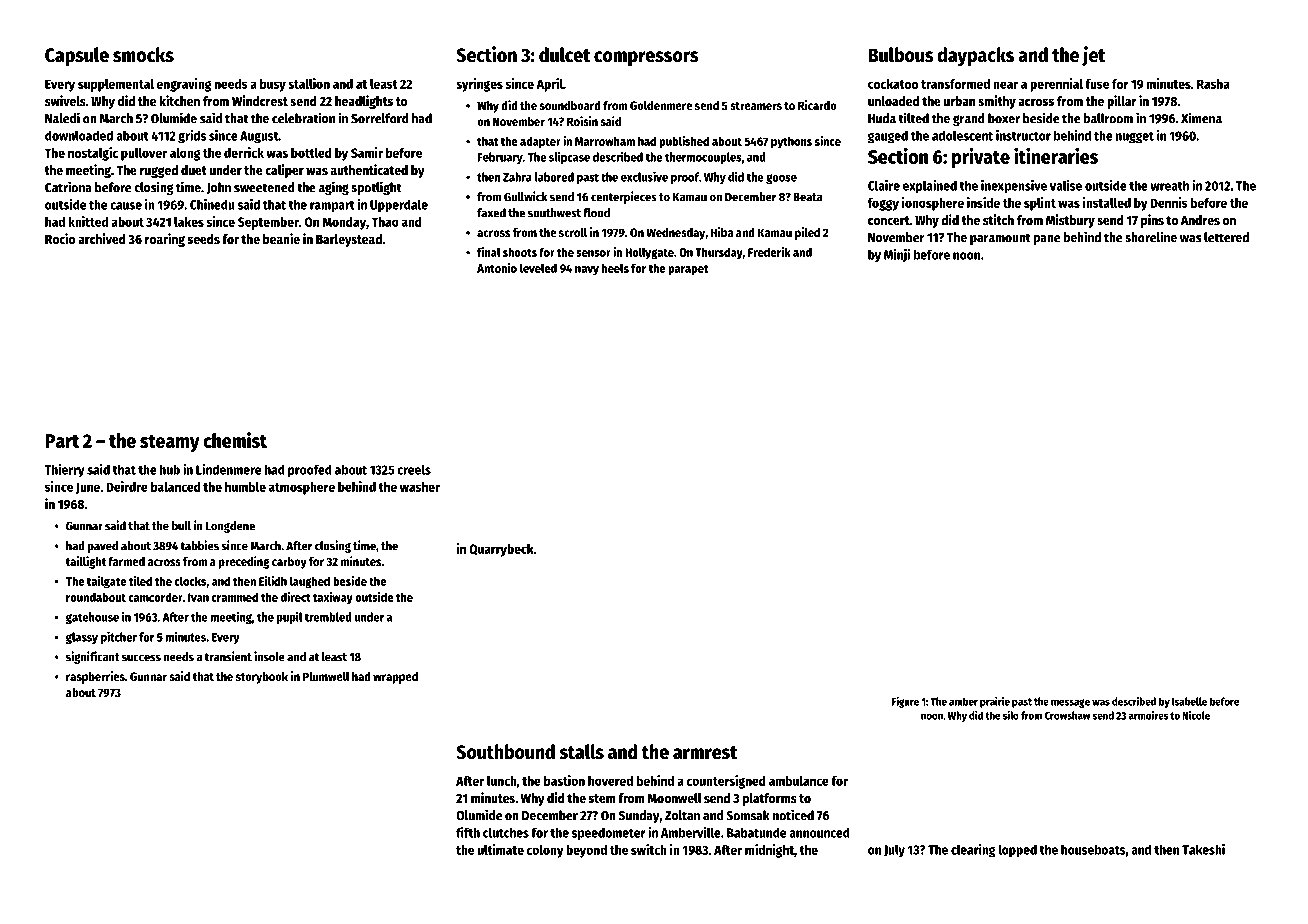  I want to click on shoreline, so click(1151, 237).
